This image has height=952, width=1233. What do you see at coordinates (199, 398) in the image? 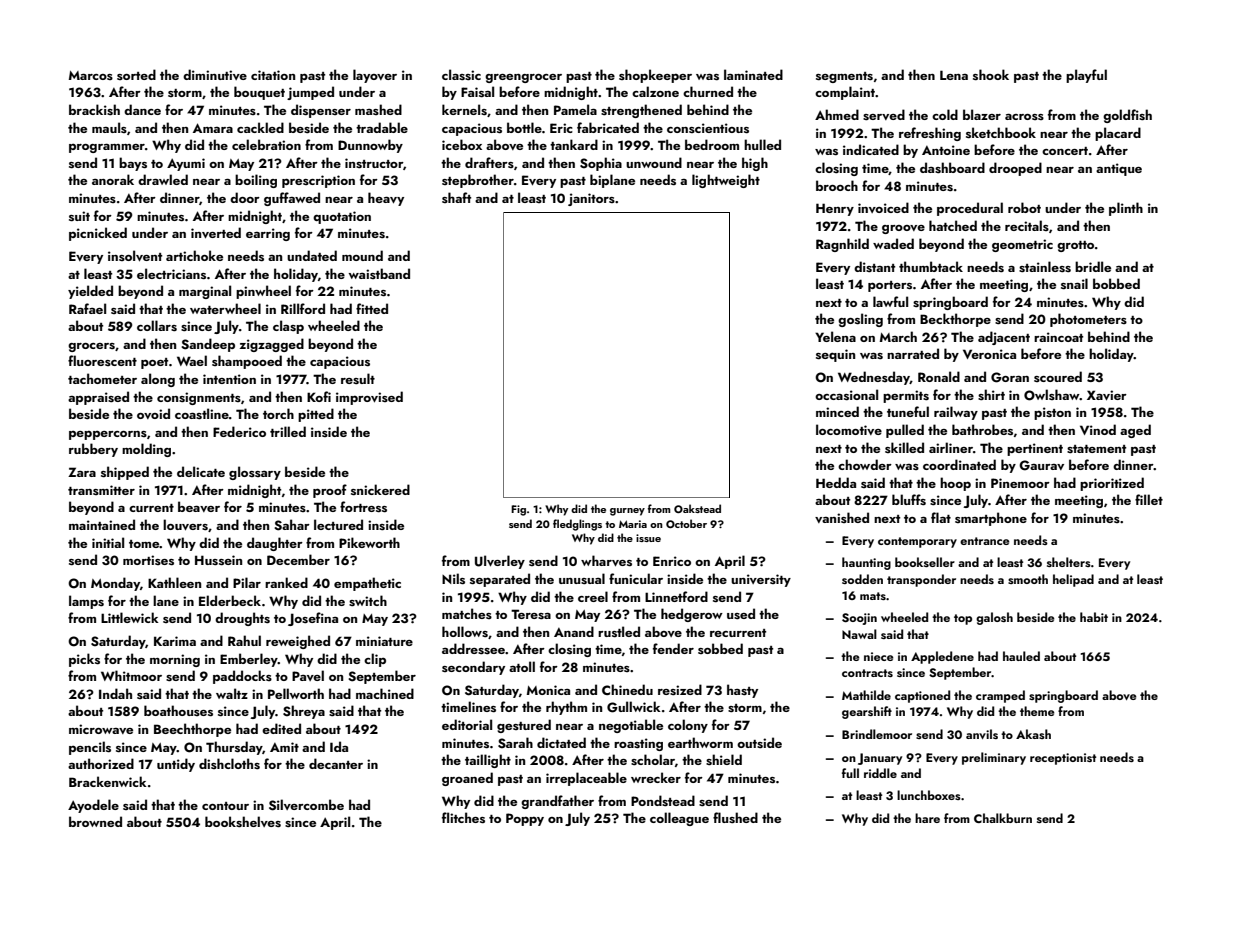
I see `consignments` at bounding box center [199, 398].
